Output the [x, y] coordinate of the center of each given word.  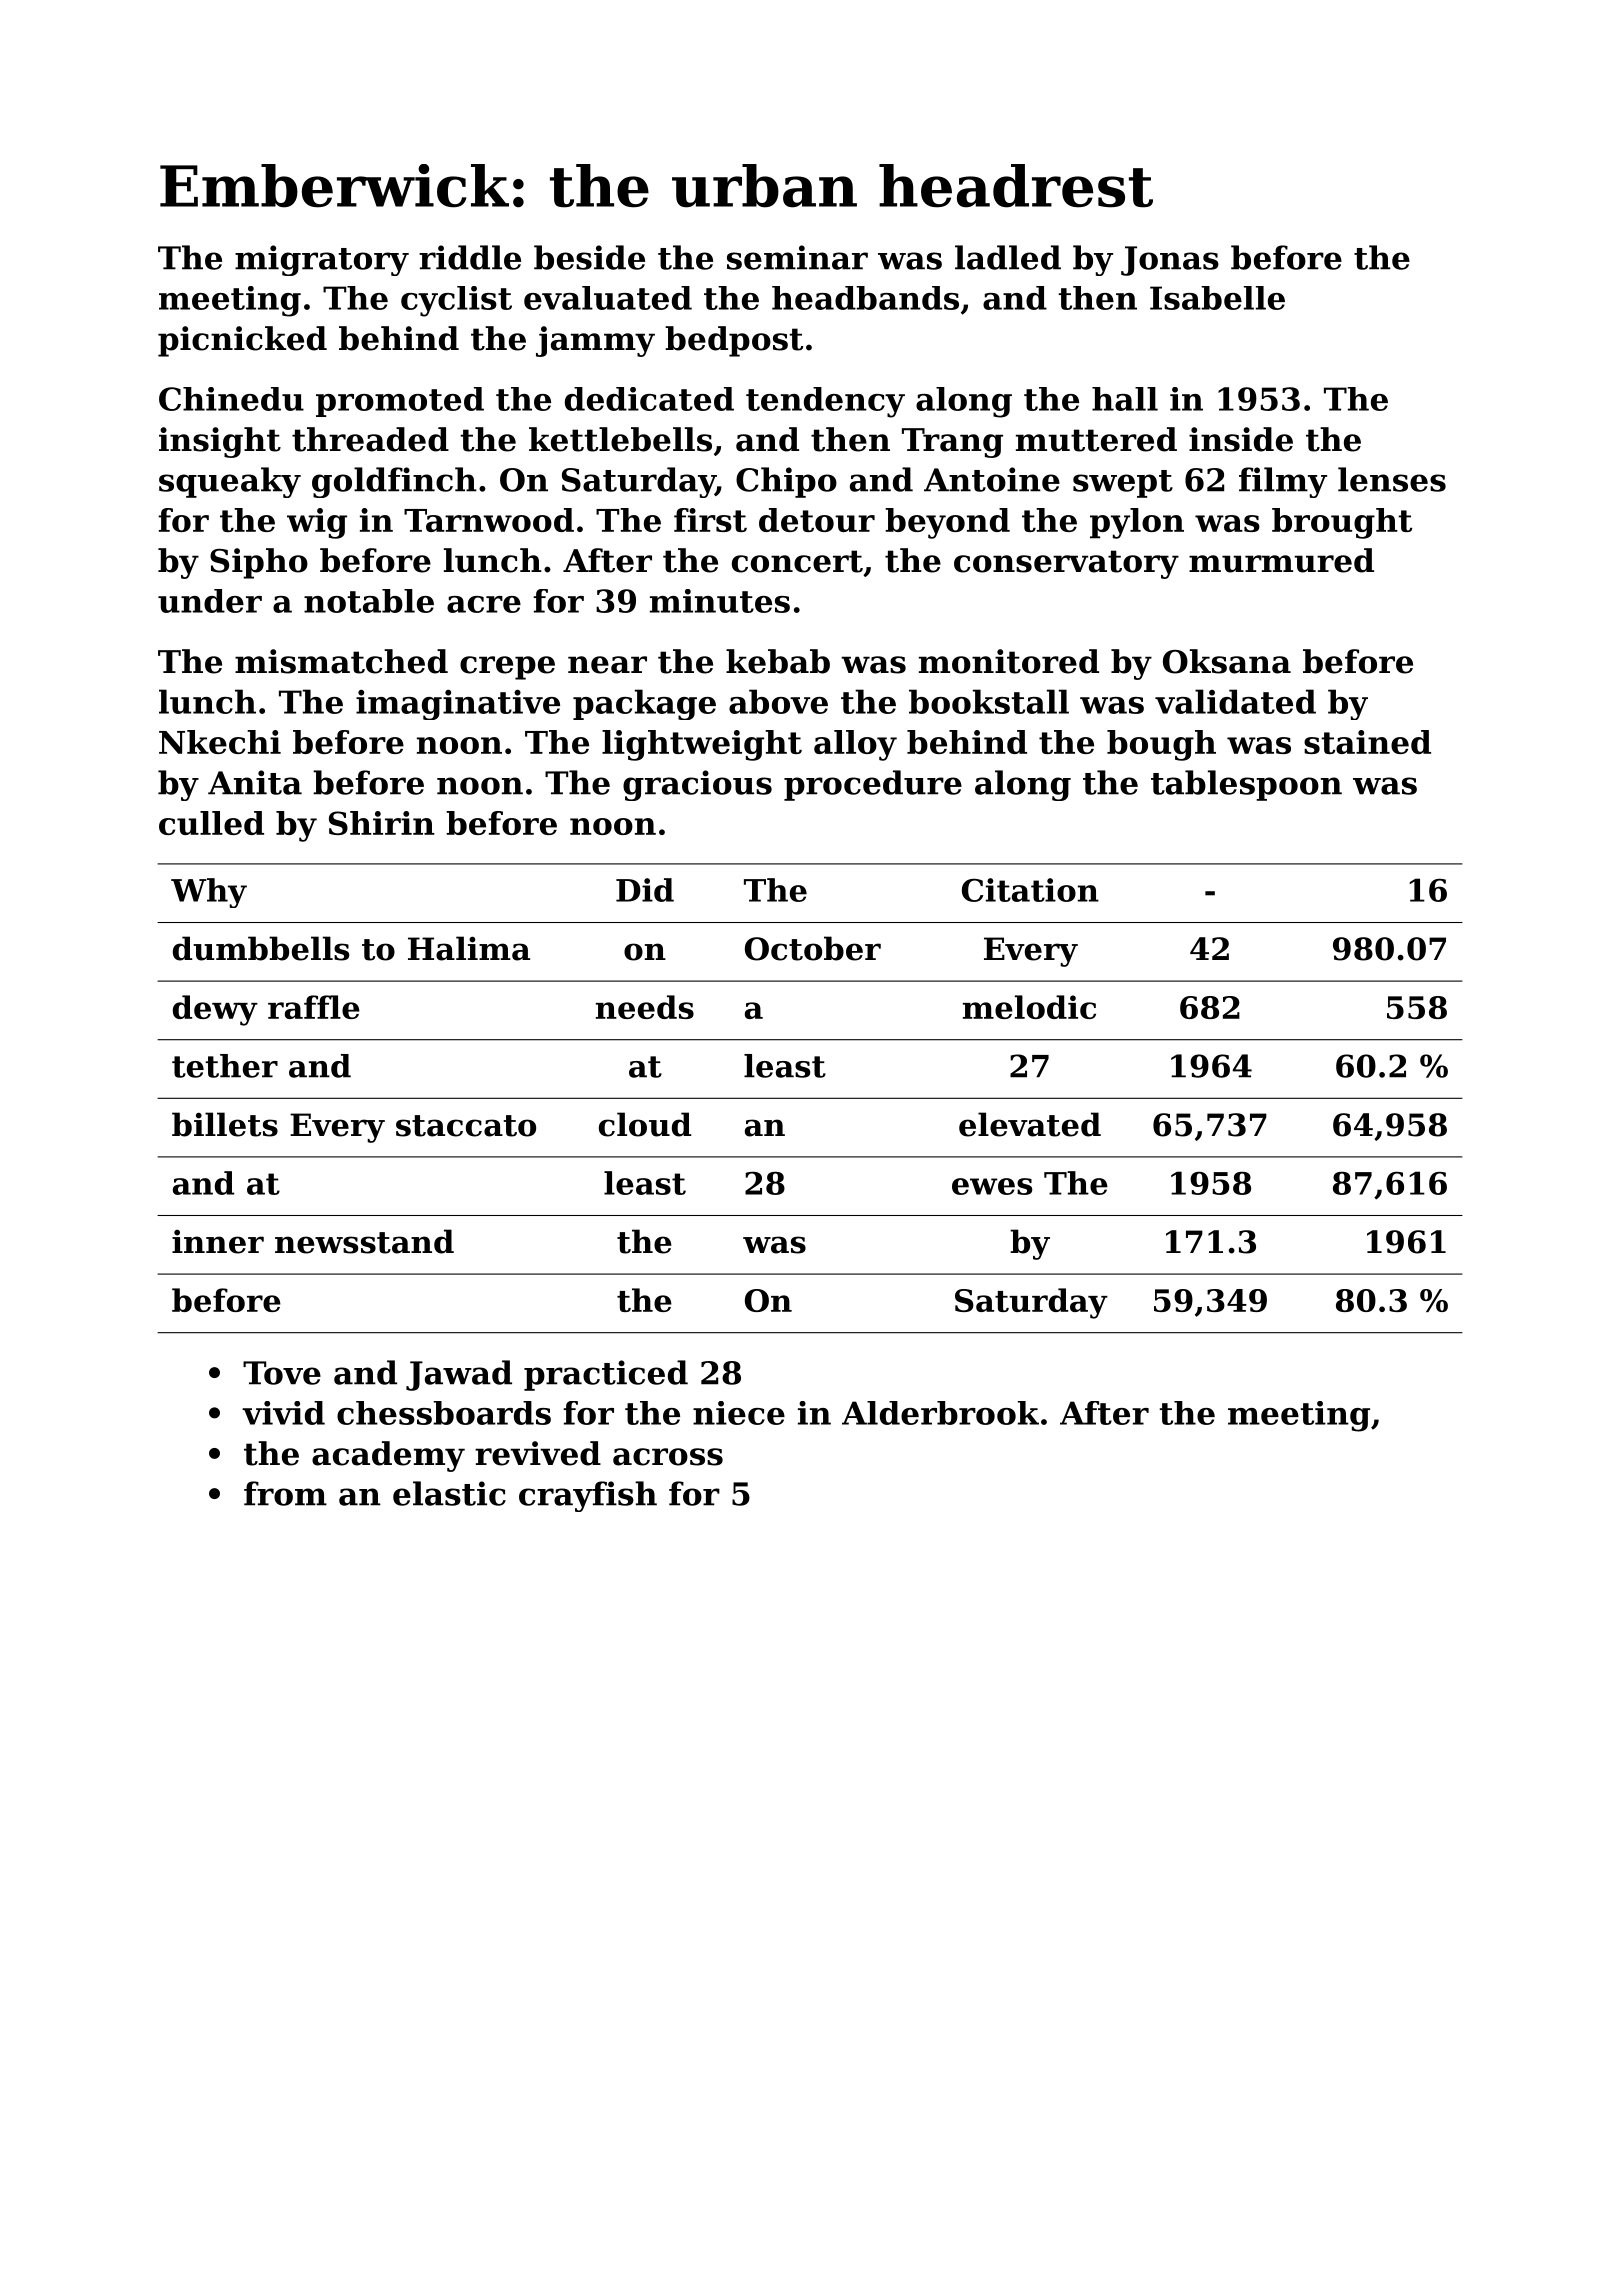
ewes [992, 1186]
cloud [645, 1124]
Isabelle [1217, 298]
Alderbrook [940, 1413]
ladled [1008, 257]
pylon [1137, 523]
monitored [1009, 661]
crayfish [588, 1496]
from [285, 1493]
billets [225, 1124]
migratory [322, 260]
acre [484, 604]
